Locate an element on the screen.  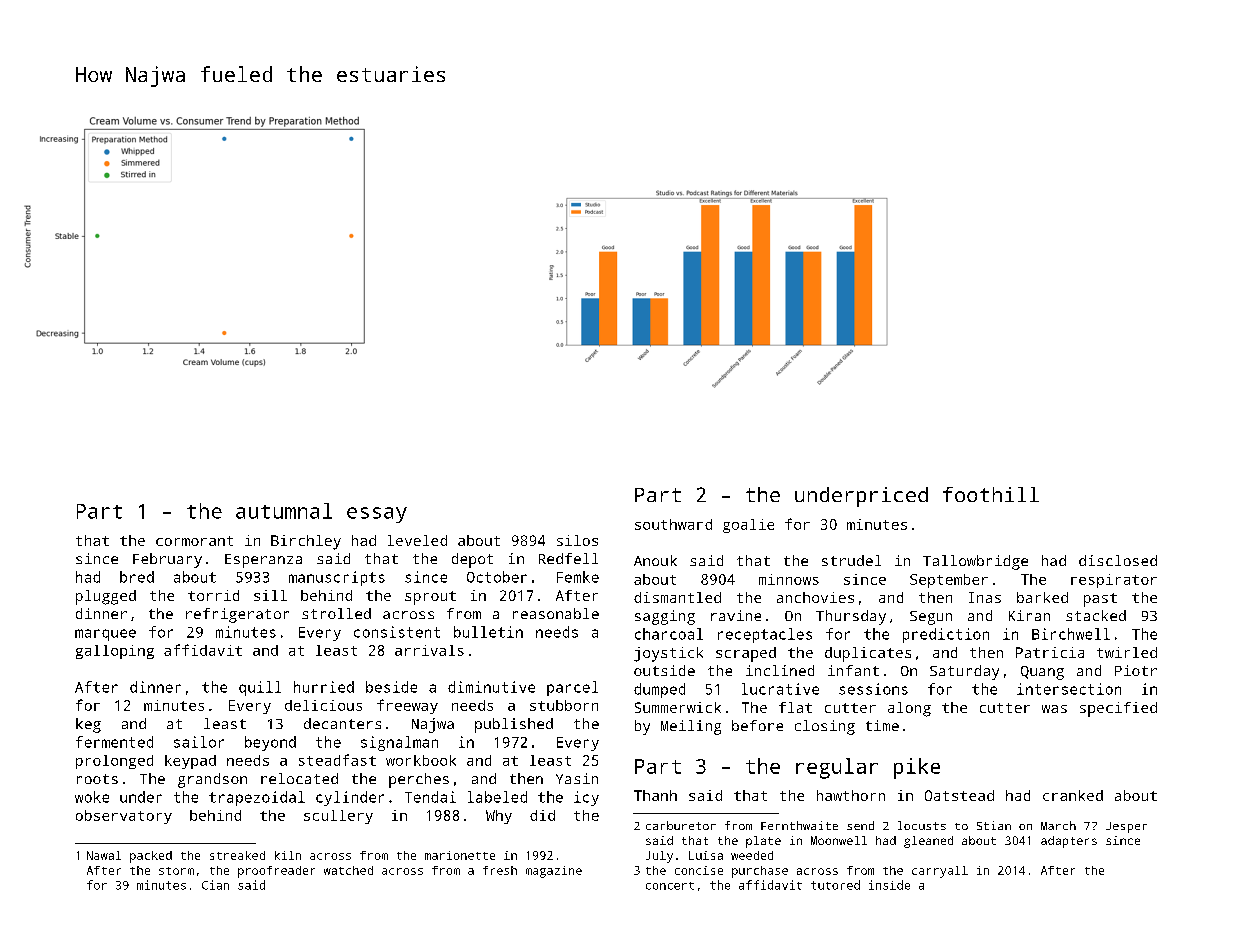
leveled is located at coordinates (417, 540).
